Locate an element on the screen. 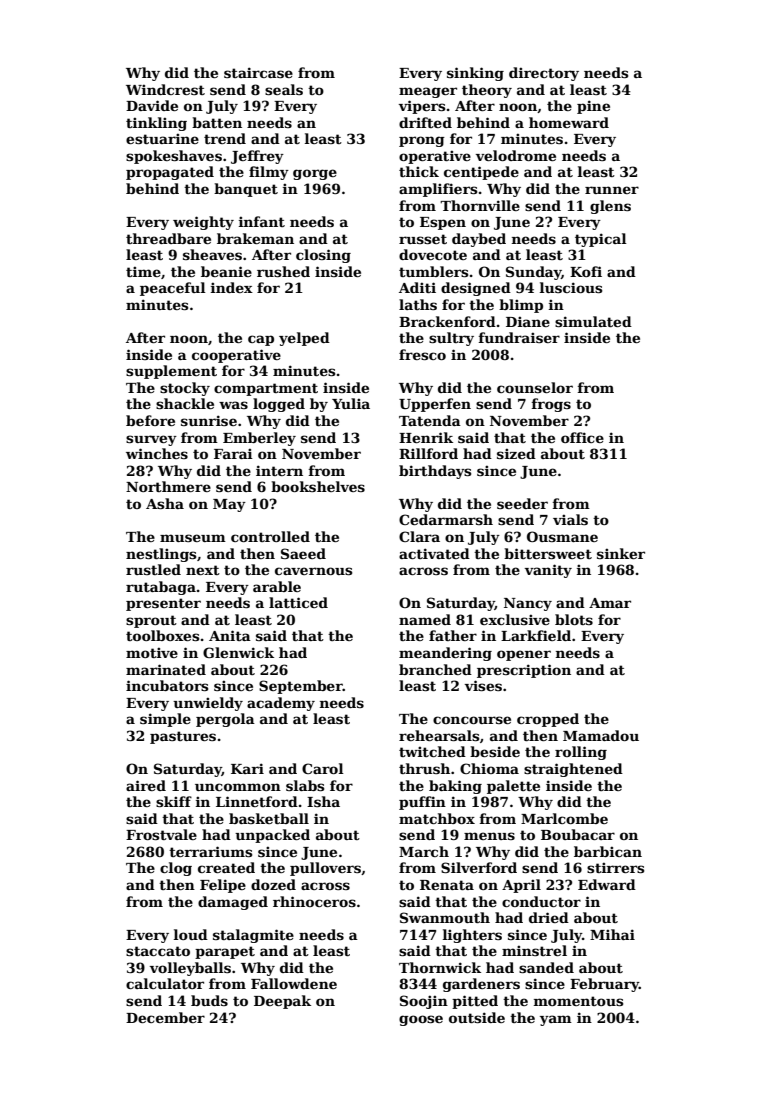  counselor is located at coordinates (535, 387).
